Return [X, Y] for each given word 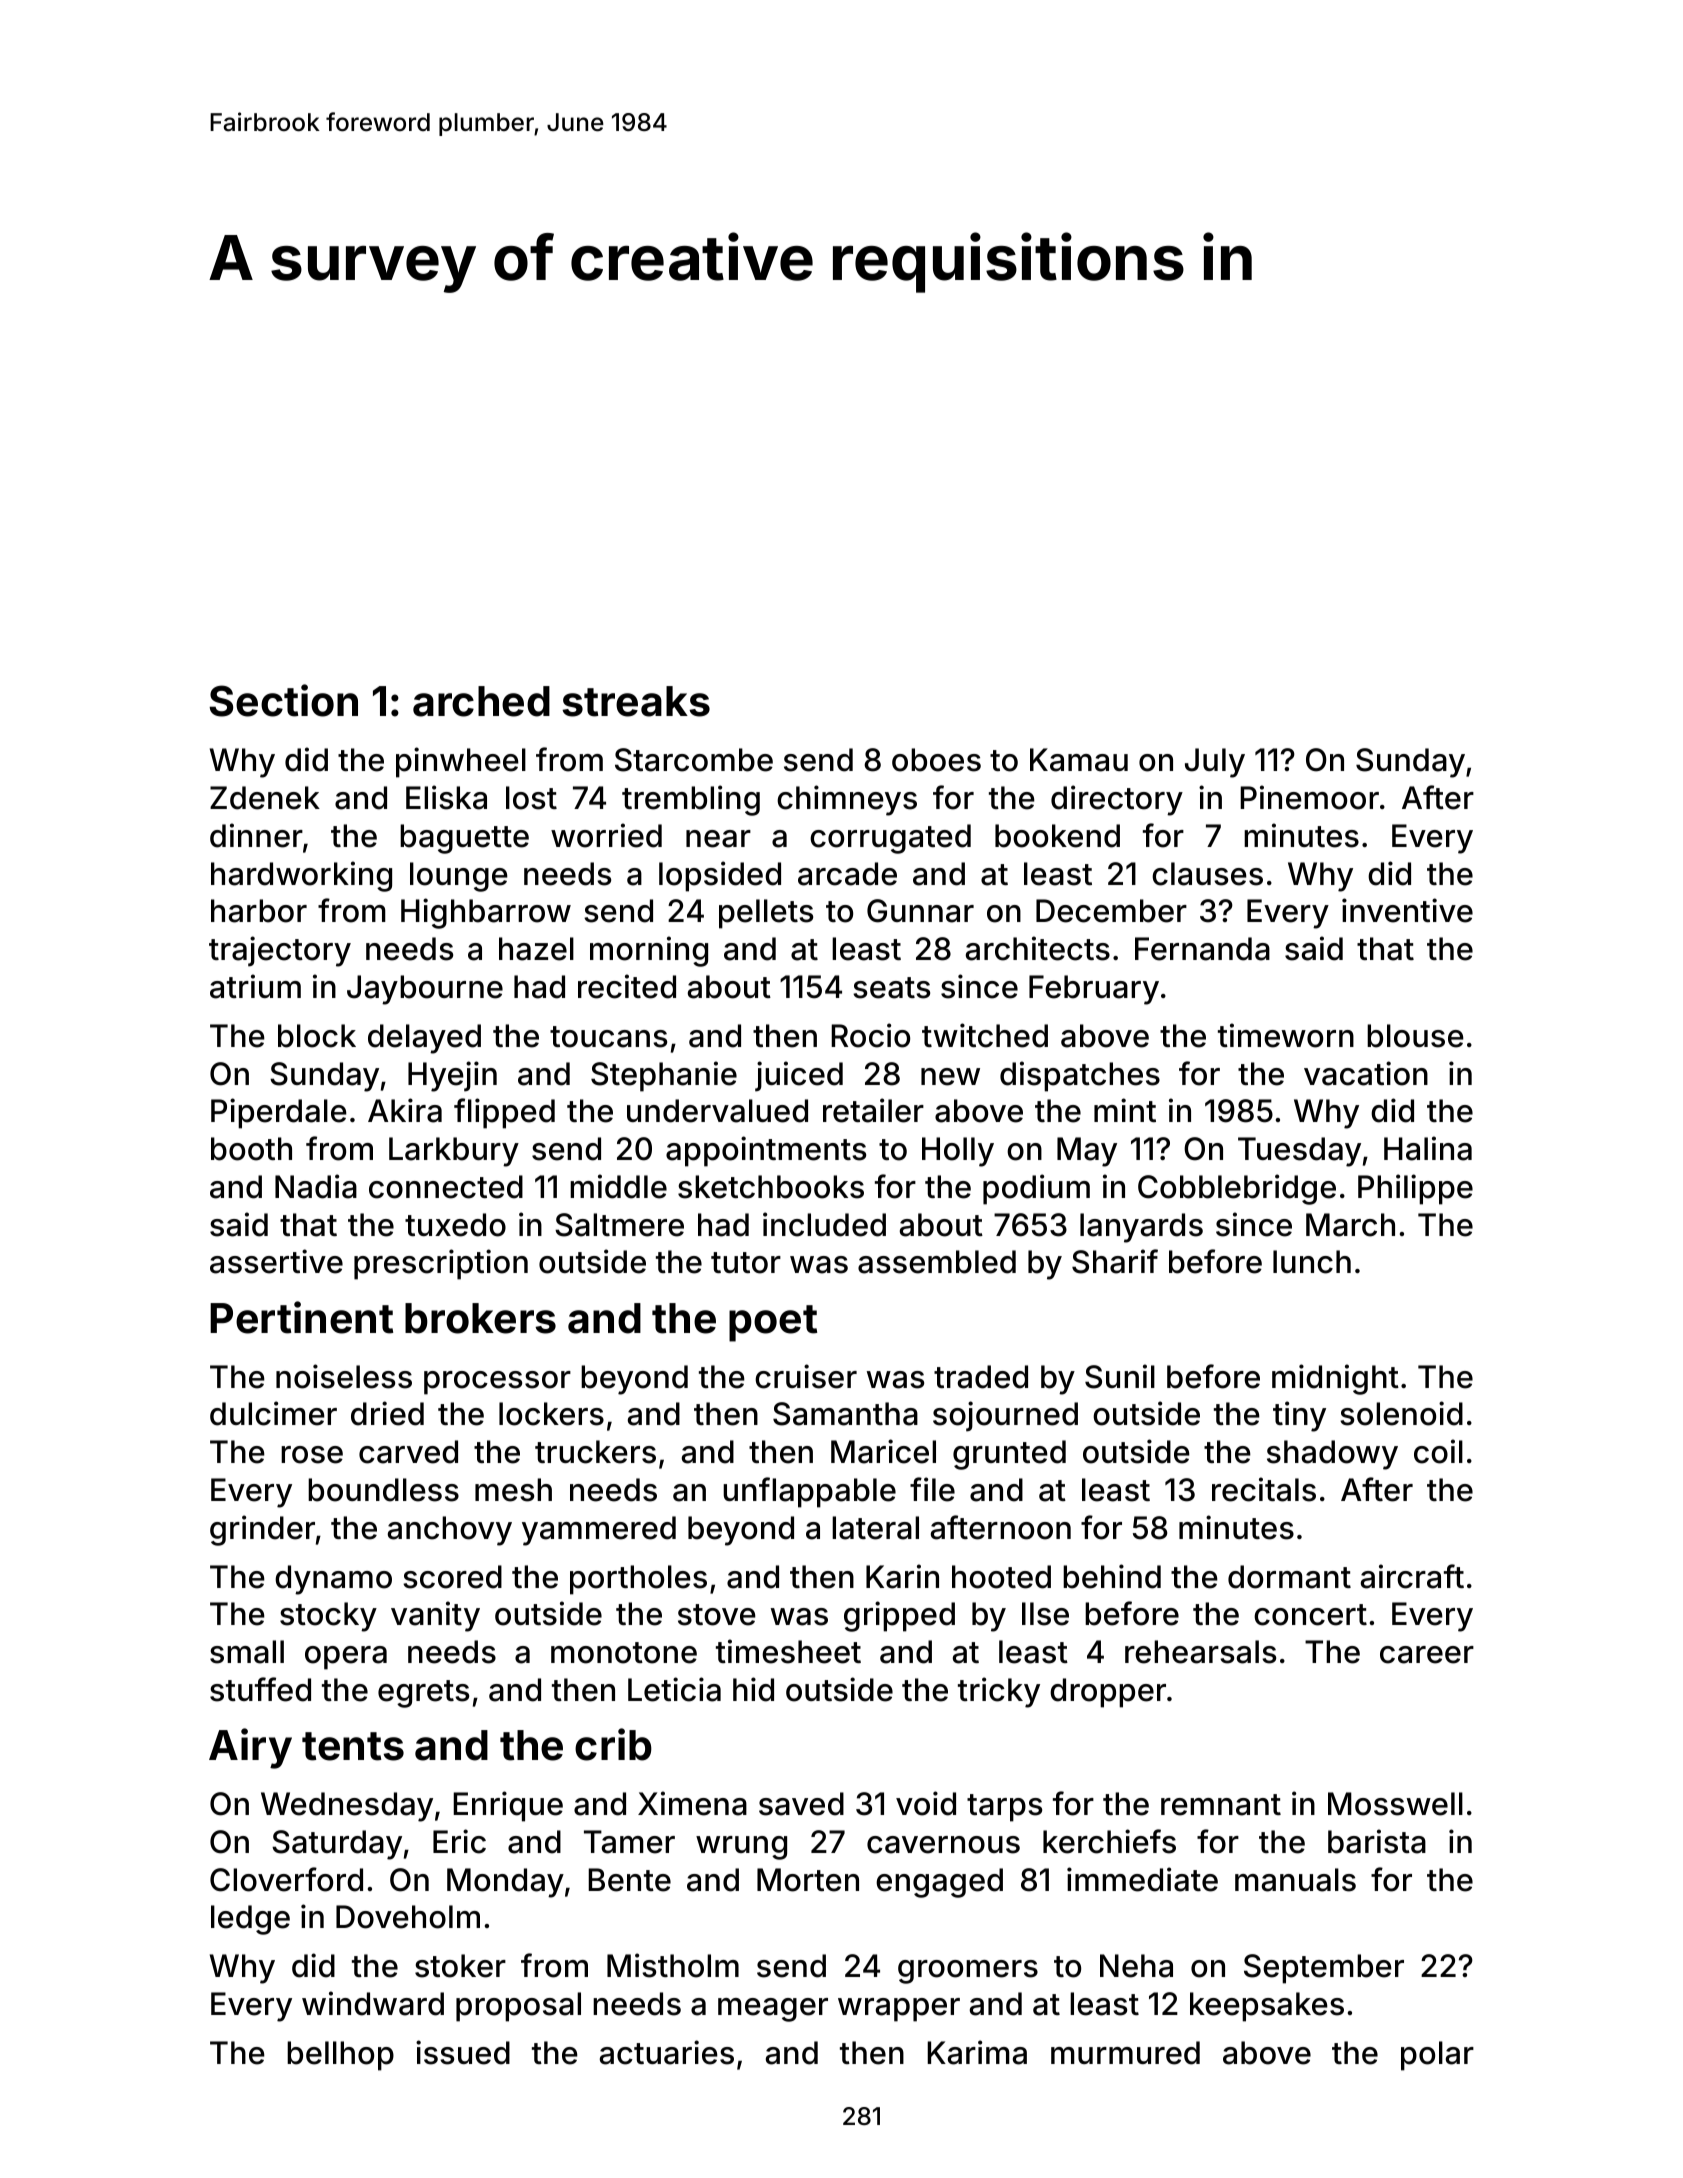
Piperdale [279, 1113]
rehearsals [1200, 1652]
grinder [262, 1530]
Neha [1136, 1966]
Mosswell [1395, 1804]
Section [283, 700]
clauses [1207, 874]
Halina [1428, 1148]
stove [717, 1615]
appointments [766, 1151]
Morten [808, 1880]
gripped [899, 1616]
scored [452, 1577]
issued [463, 2052]
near [718, 839]
